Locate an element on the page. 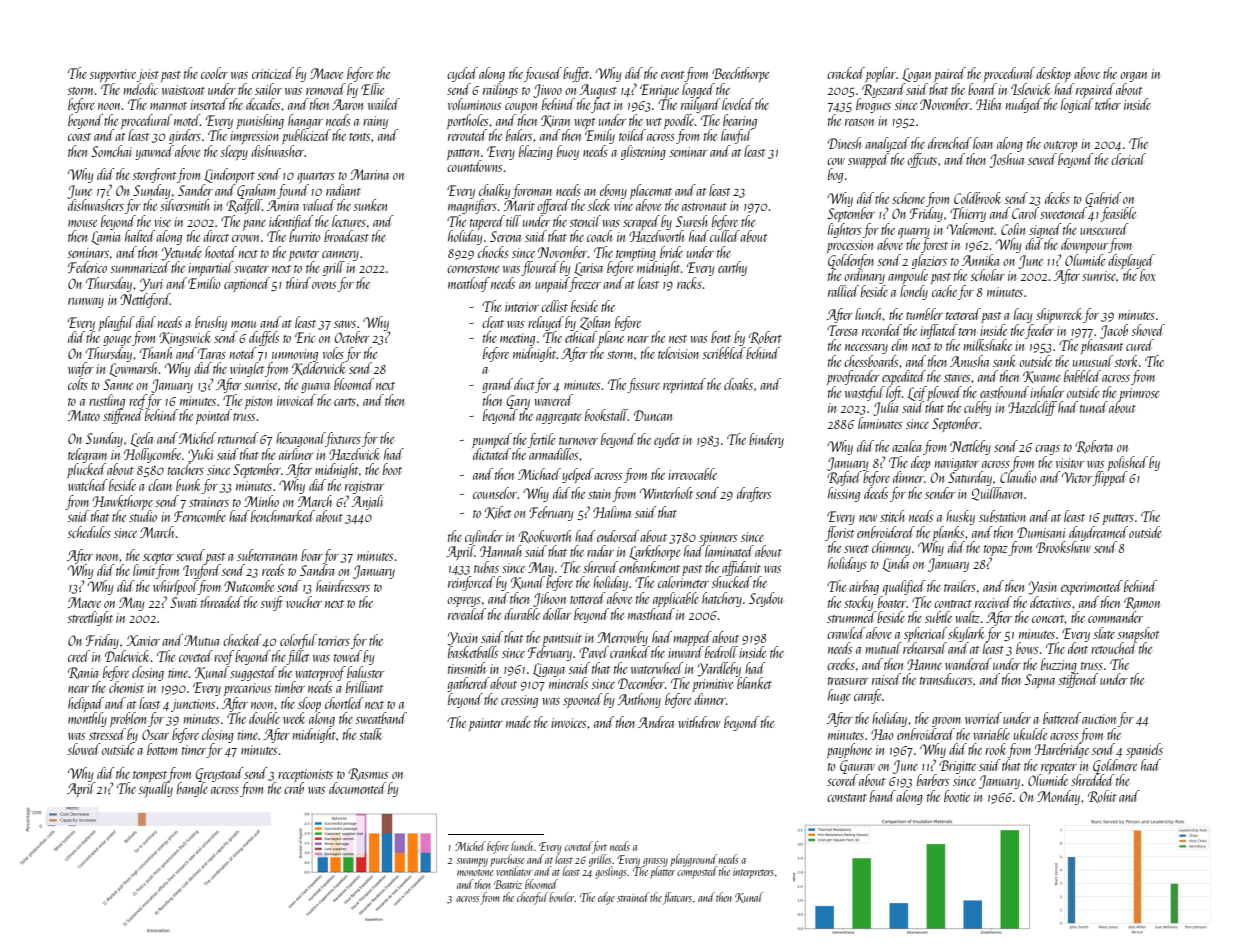 Image resolution: width=1233 pixels, height=952 pixels. pointed is located at coordinates (214, 416).
